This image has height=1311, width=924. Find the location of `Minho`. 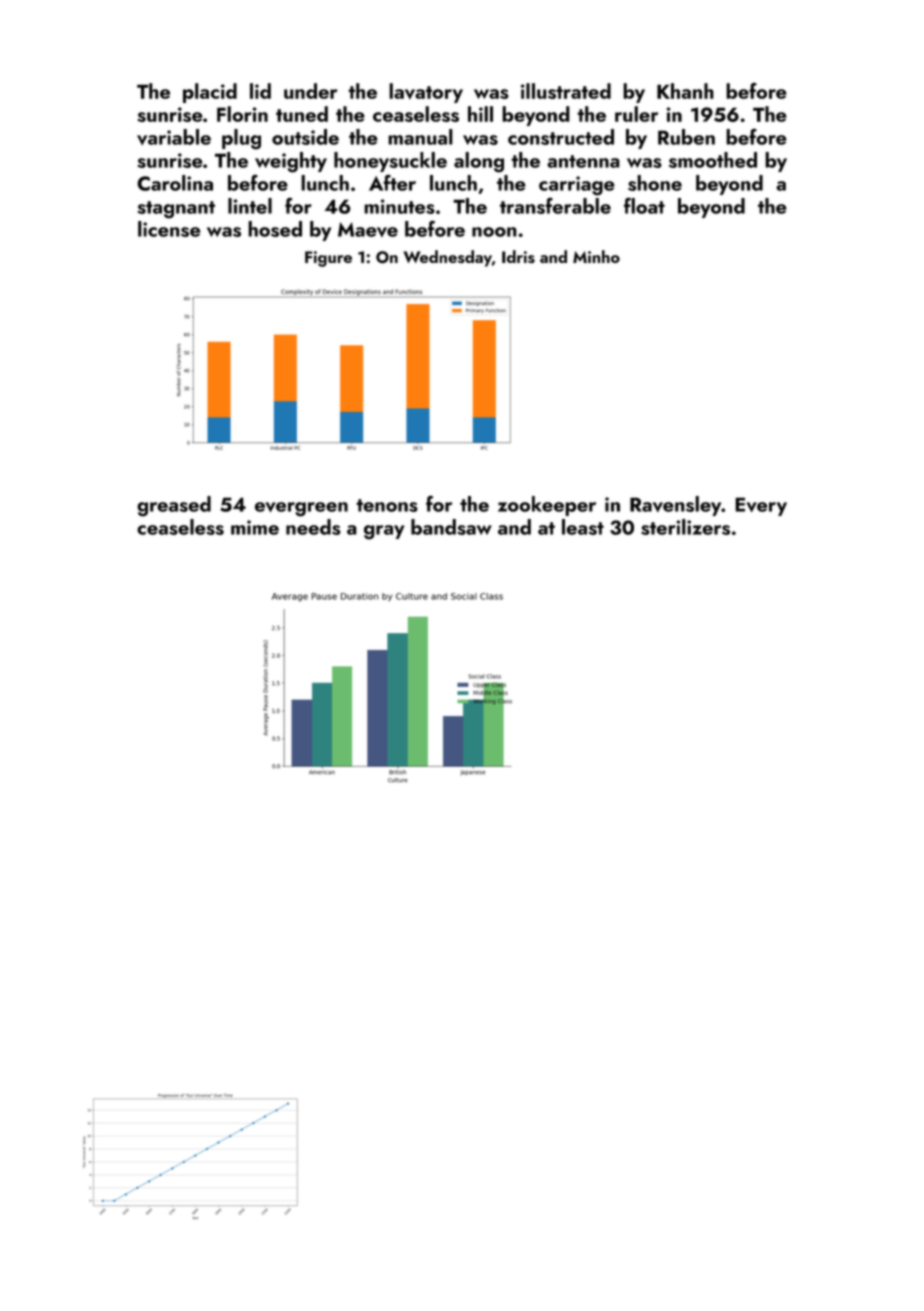

Minho is located at coordinates (596, 256).
